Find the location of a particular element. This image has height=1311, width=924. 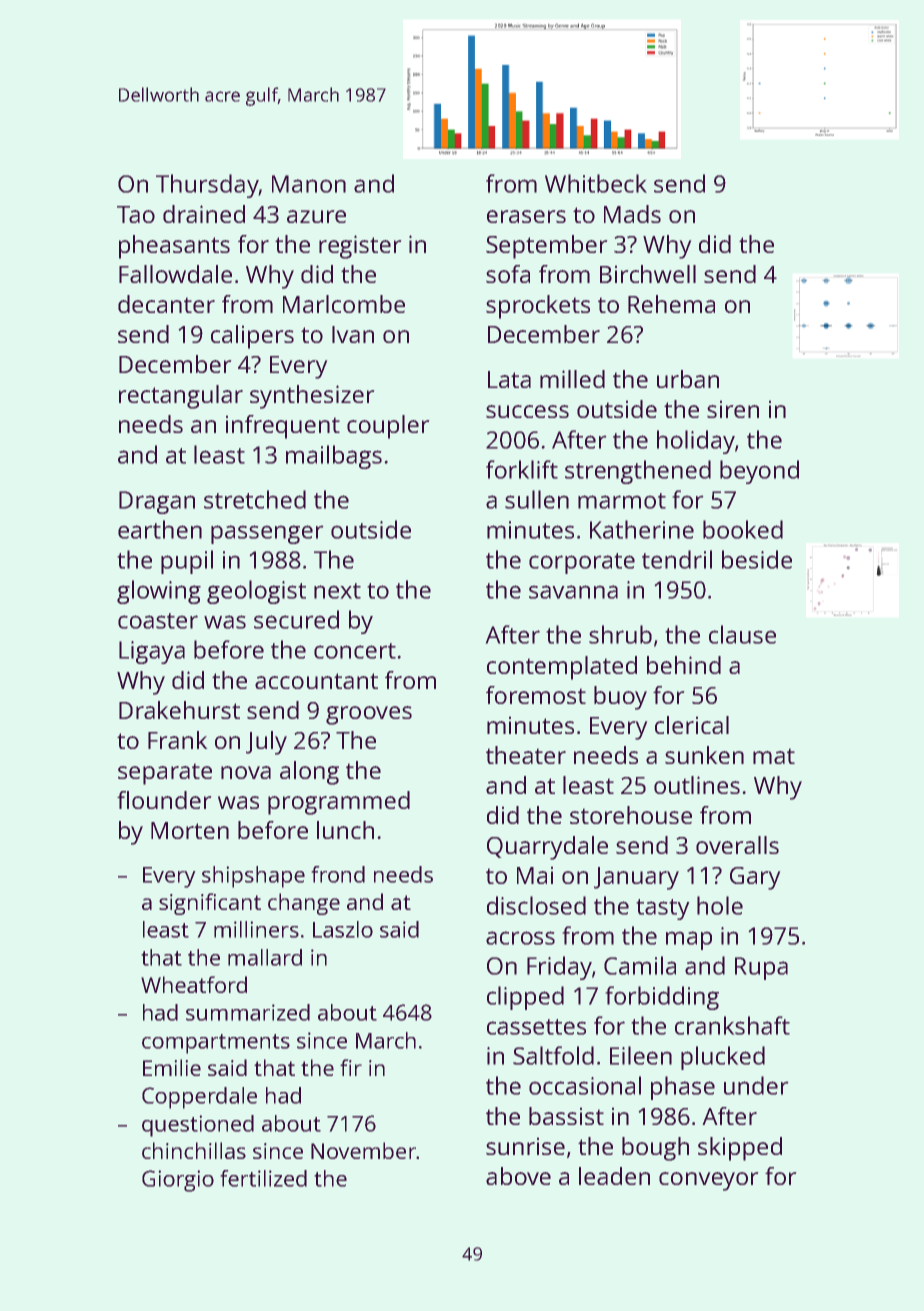

clerical is located at coordinates (692, 725).
